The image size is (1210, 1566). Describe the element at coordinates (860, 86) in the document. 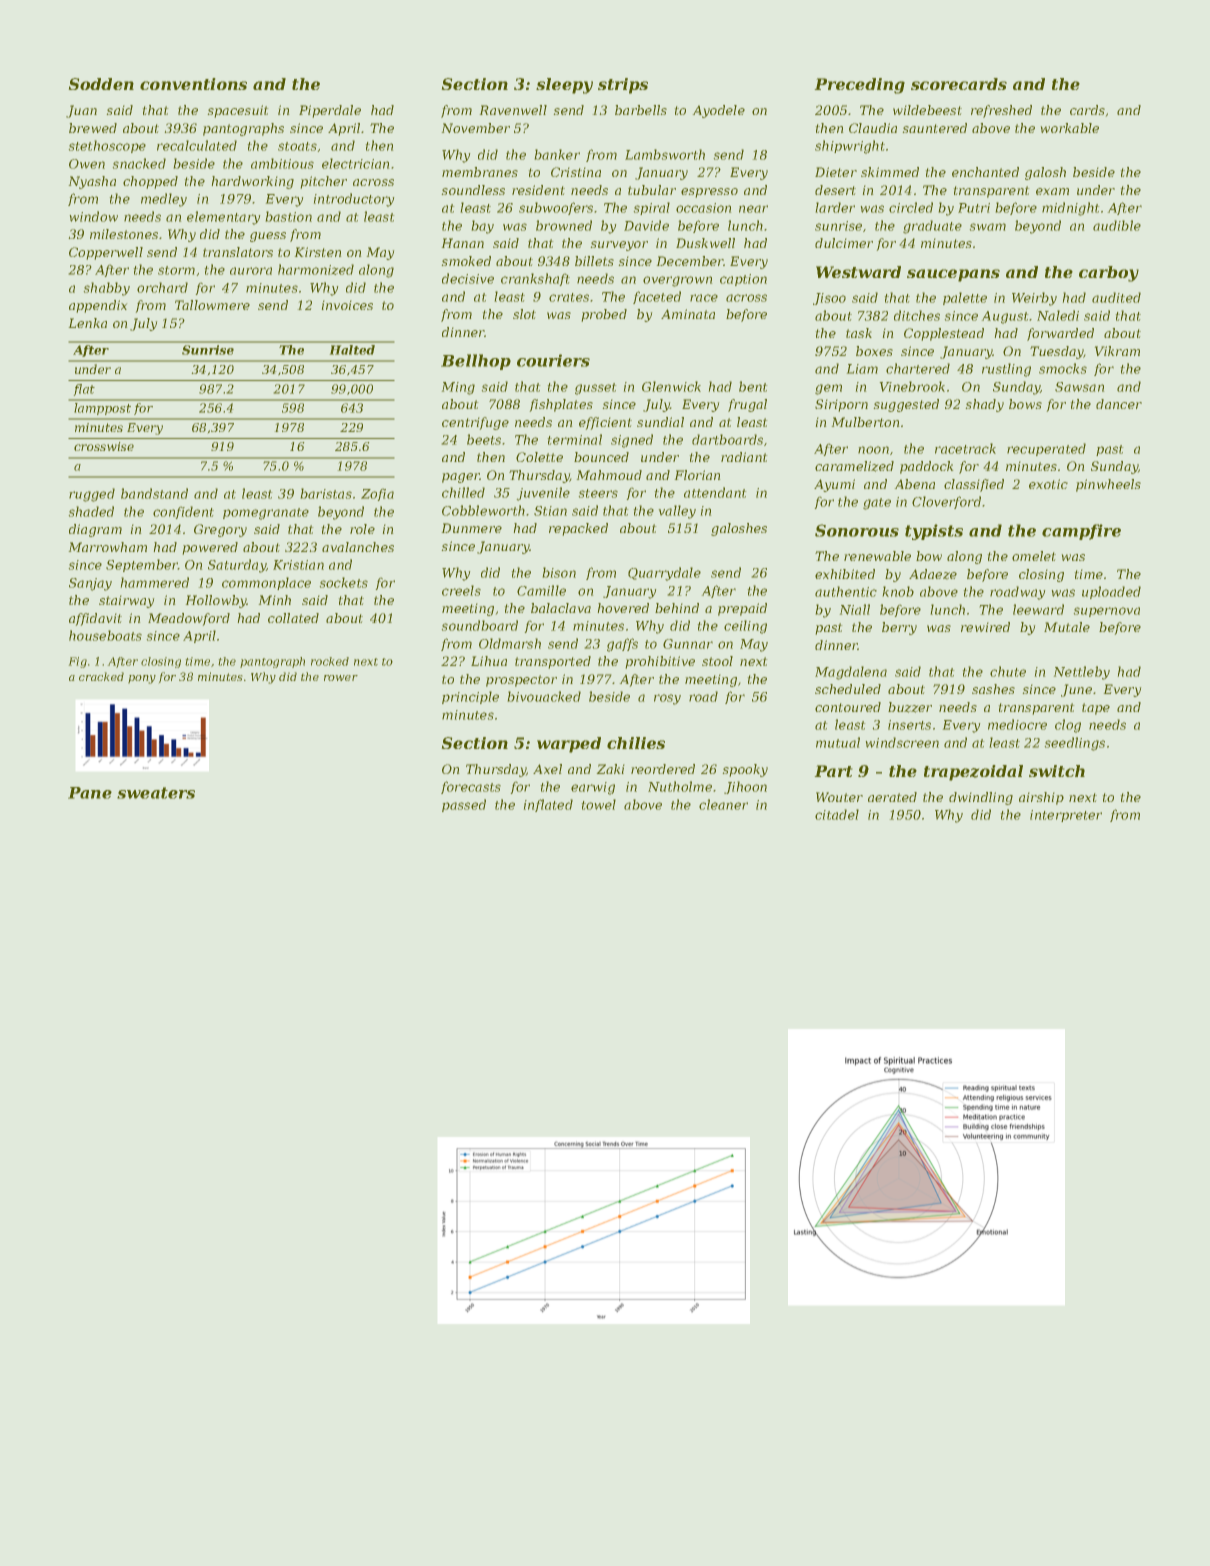

I see `Preceding` at that location.
